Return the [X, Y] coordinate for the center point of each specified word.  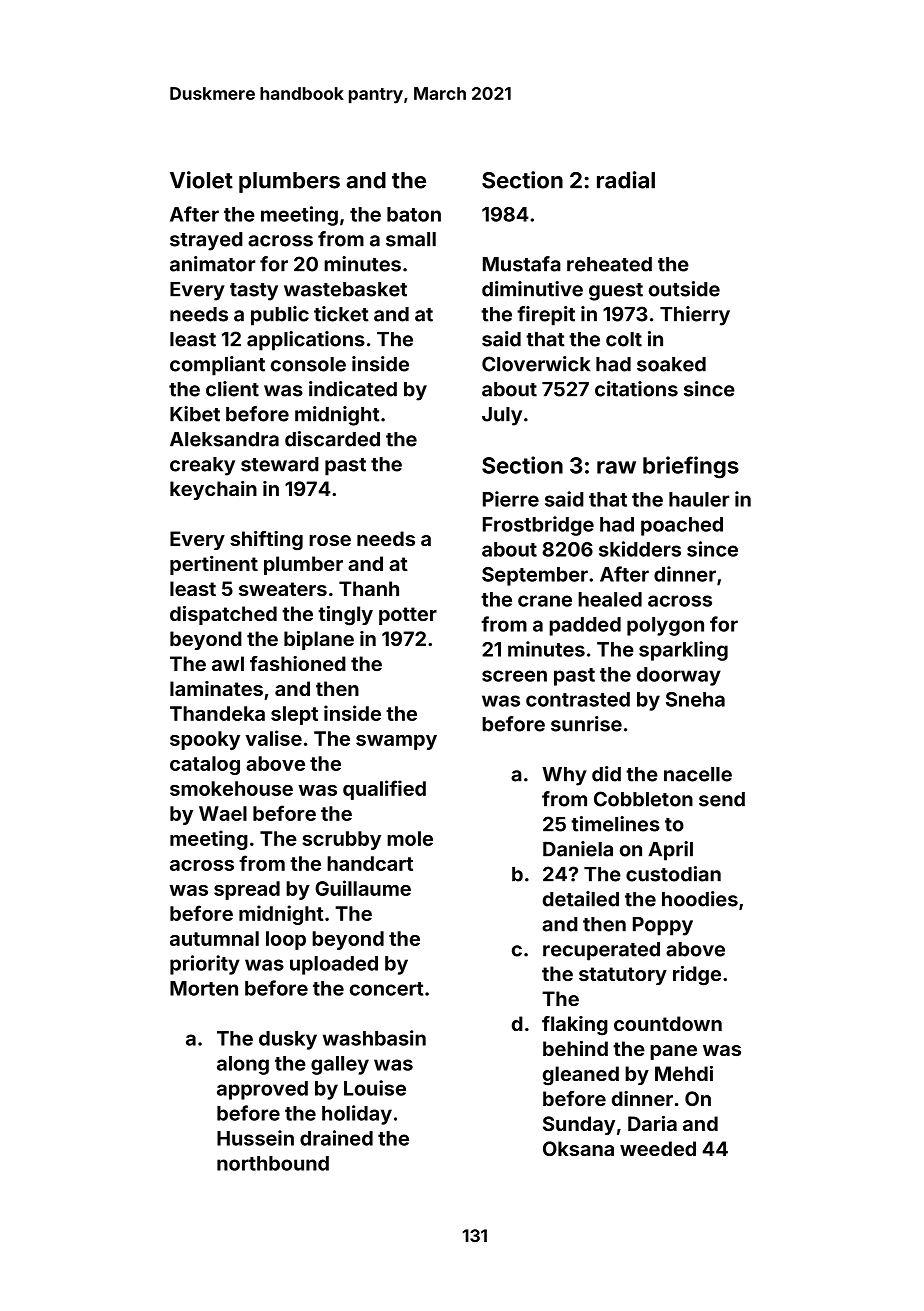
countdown [668, 1023]
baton [414, 214]
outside [684, 289]
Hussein [255, 1138]
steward [280, 464]
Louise [375, 1088]
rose [330, 540]
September [535, 576]
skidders [640, 549]
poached [682, 526]
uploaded [334, 965]
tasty [254, 292]
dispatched [223, 615]
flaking [575, 1026]
